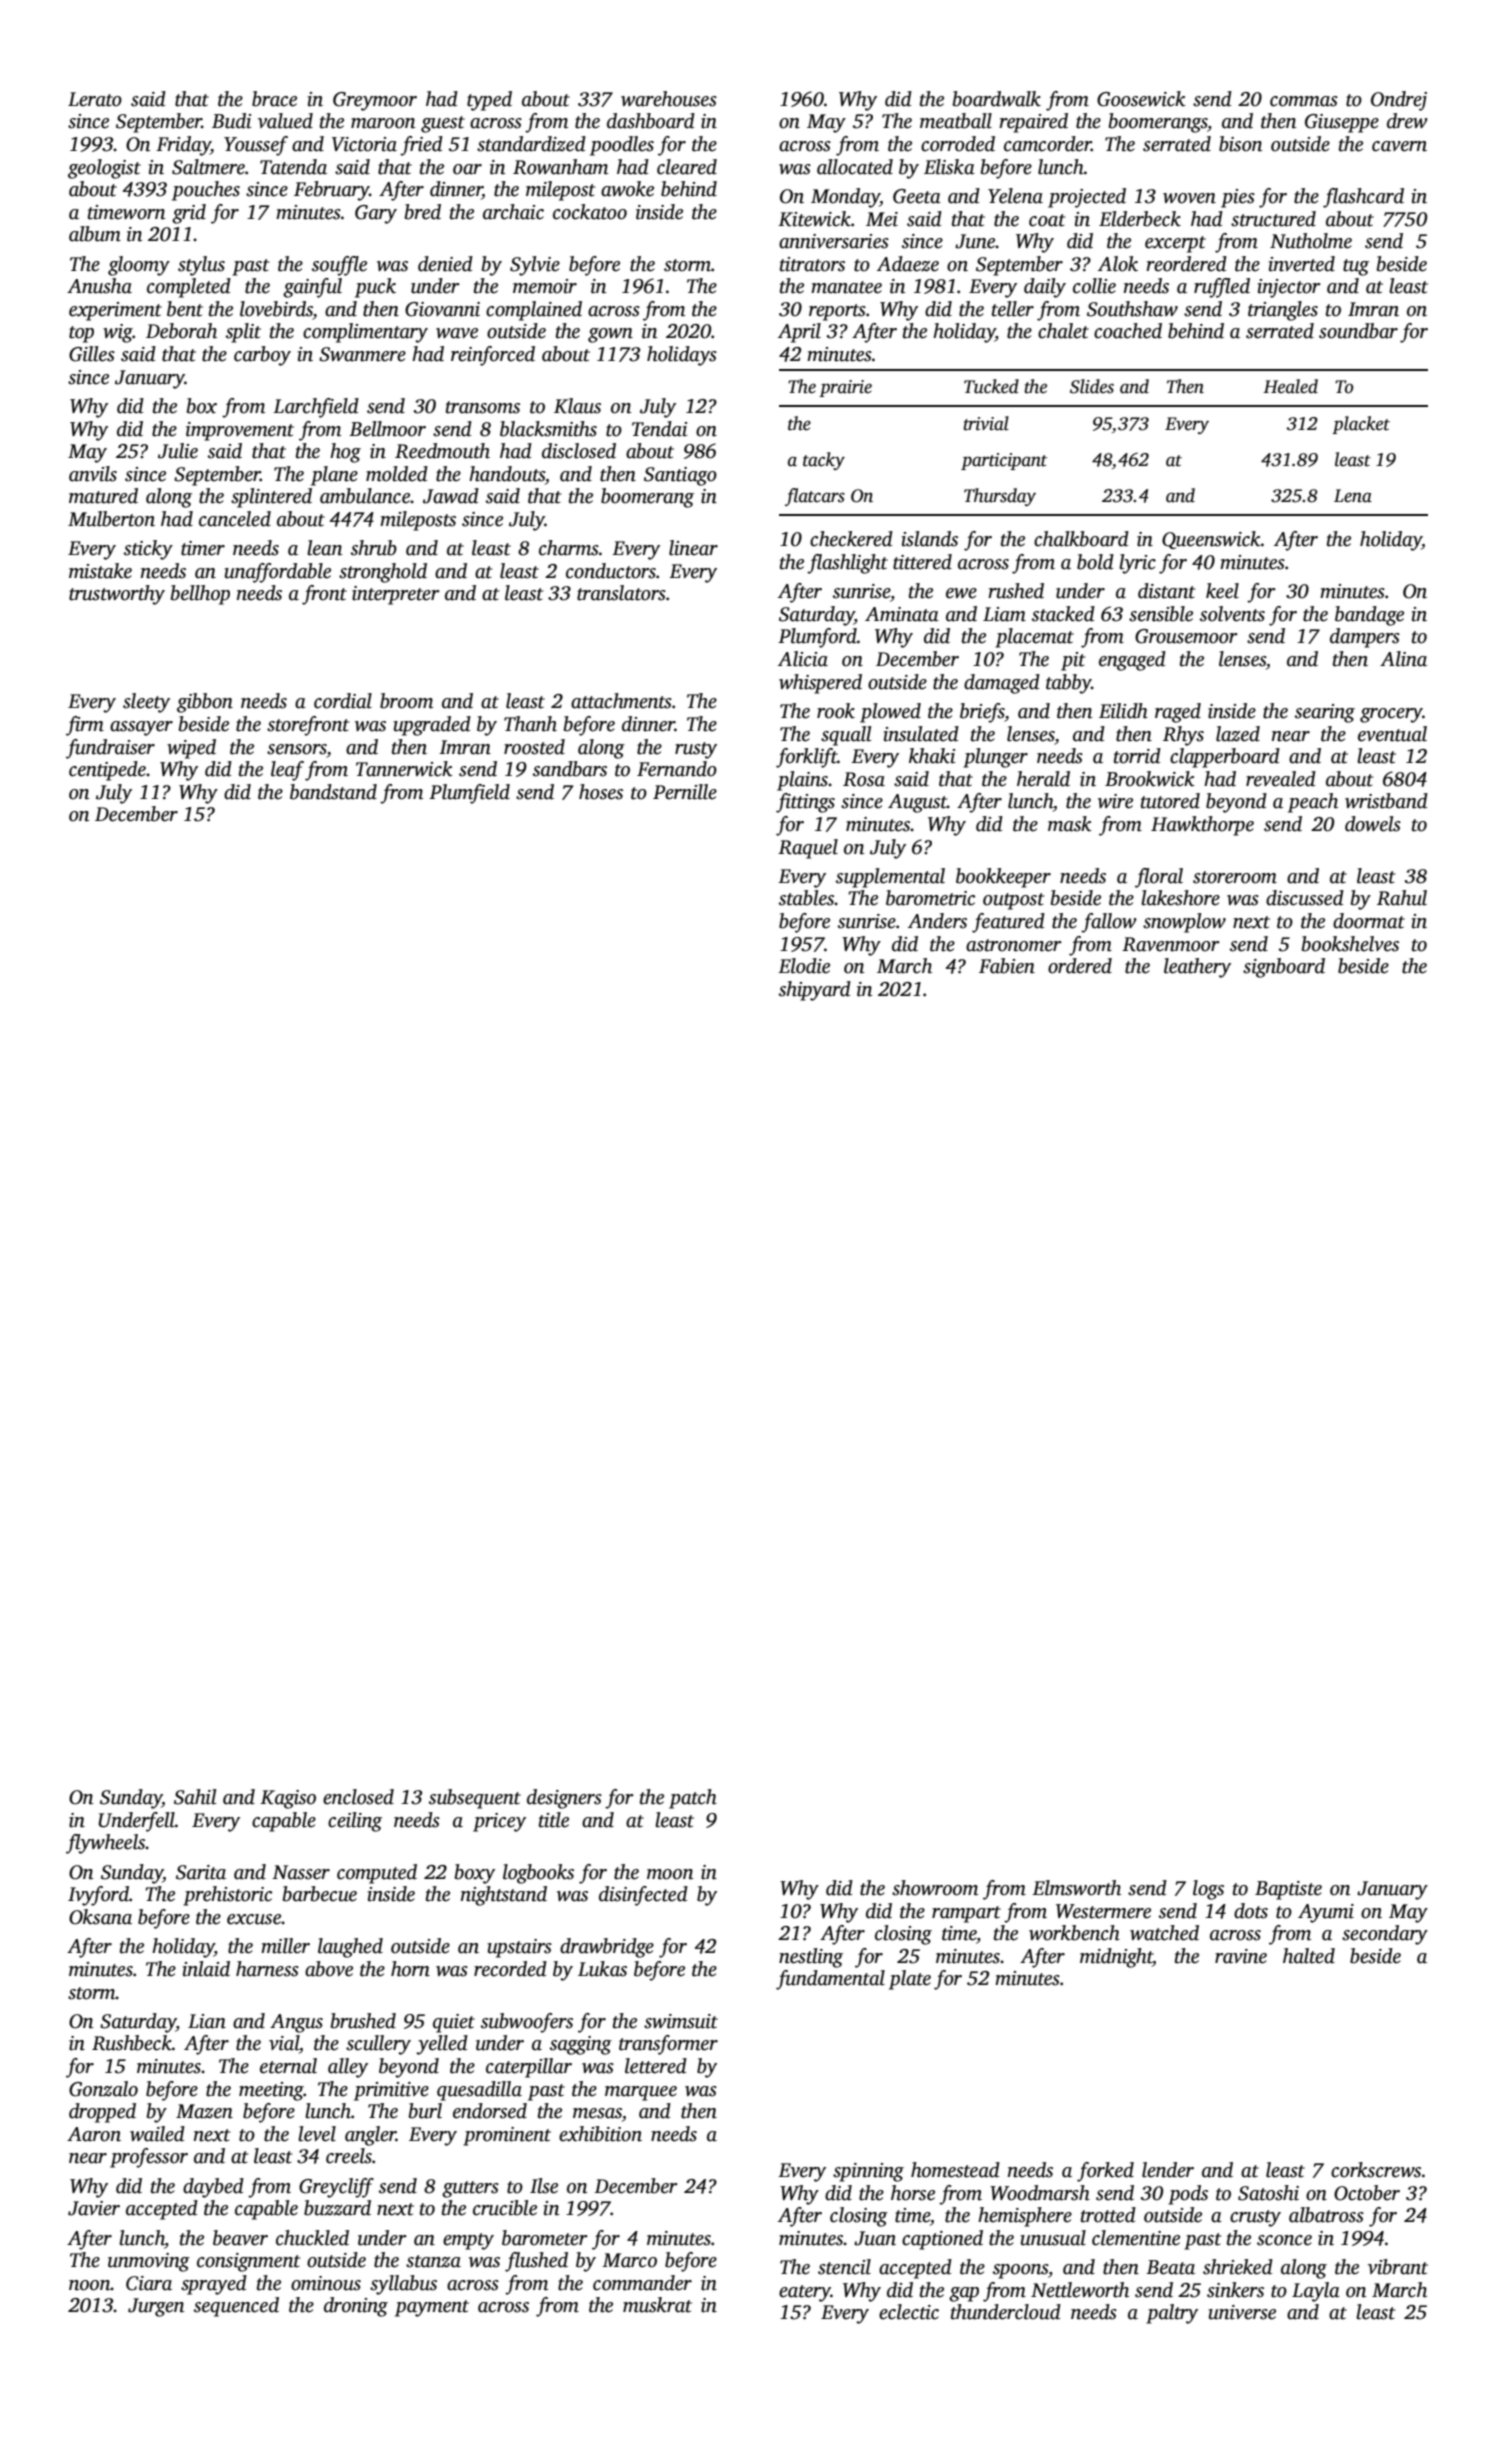 The height and width of the page is (2464, 1496). What do you see at coordinates (1076, 1888) in the page?
I see `Elmsworth` at bounding box center [1076, 1888].
